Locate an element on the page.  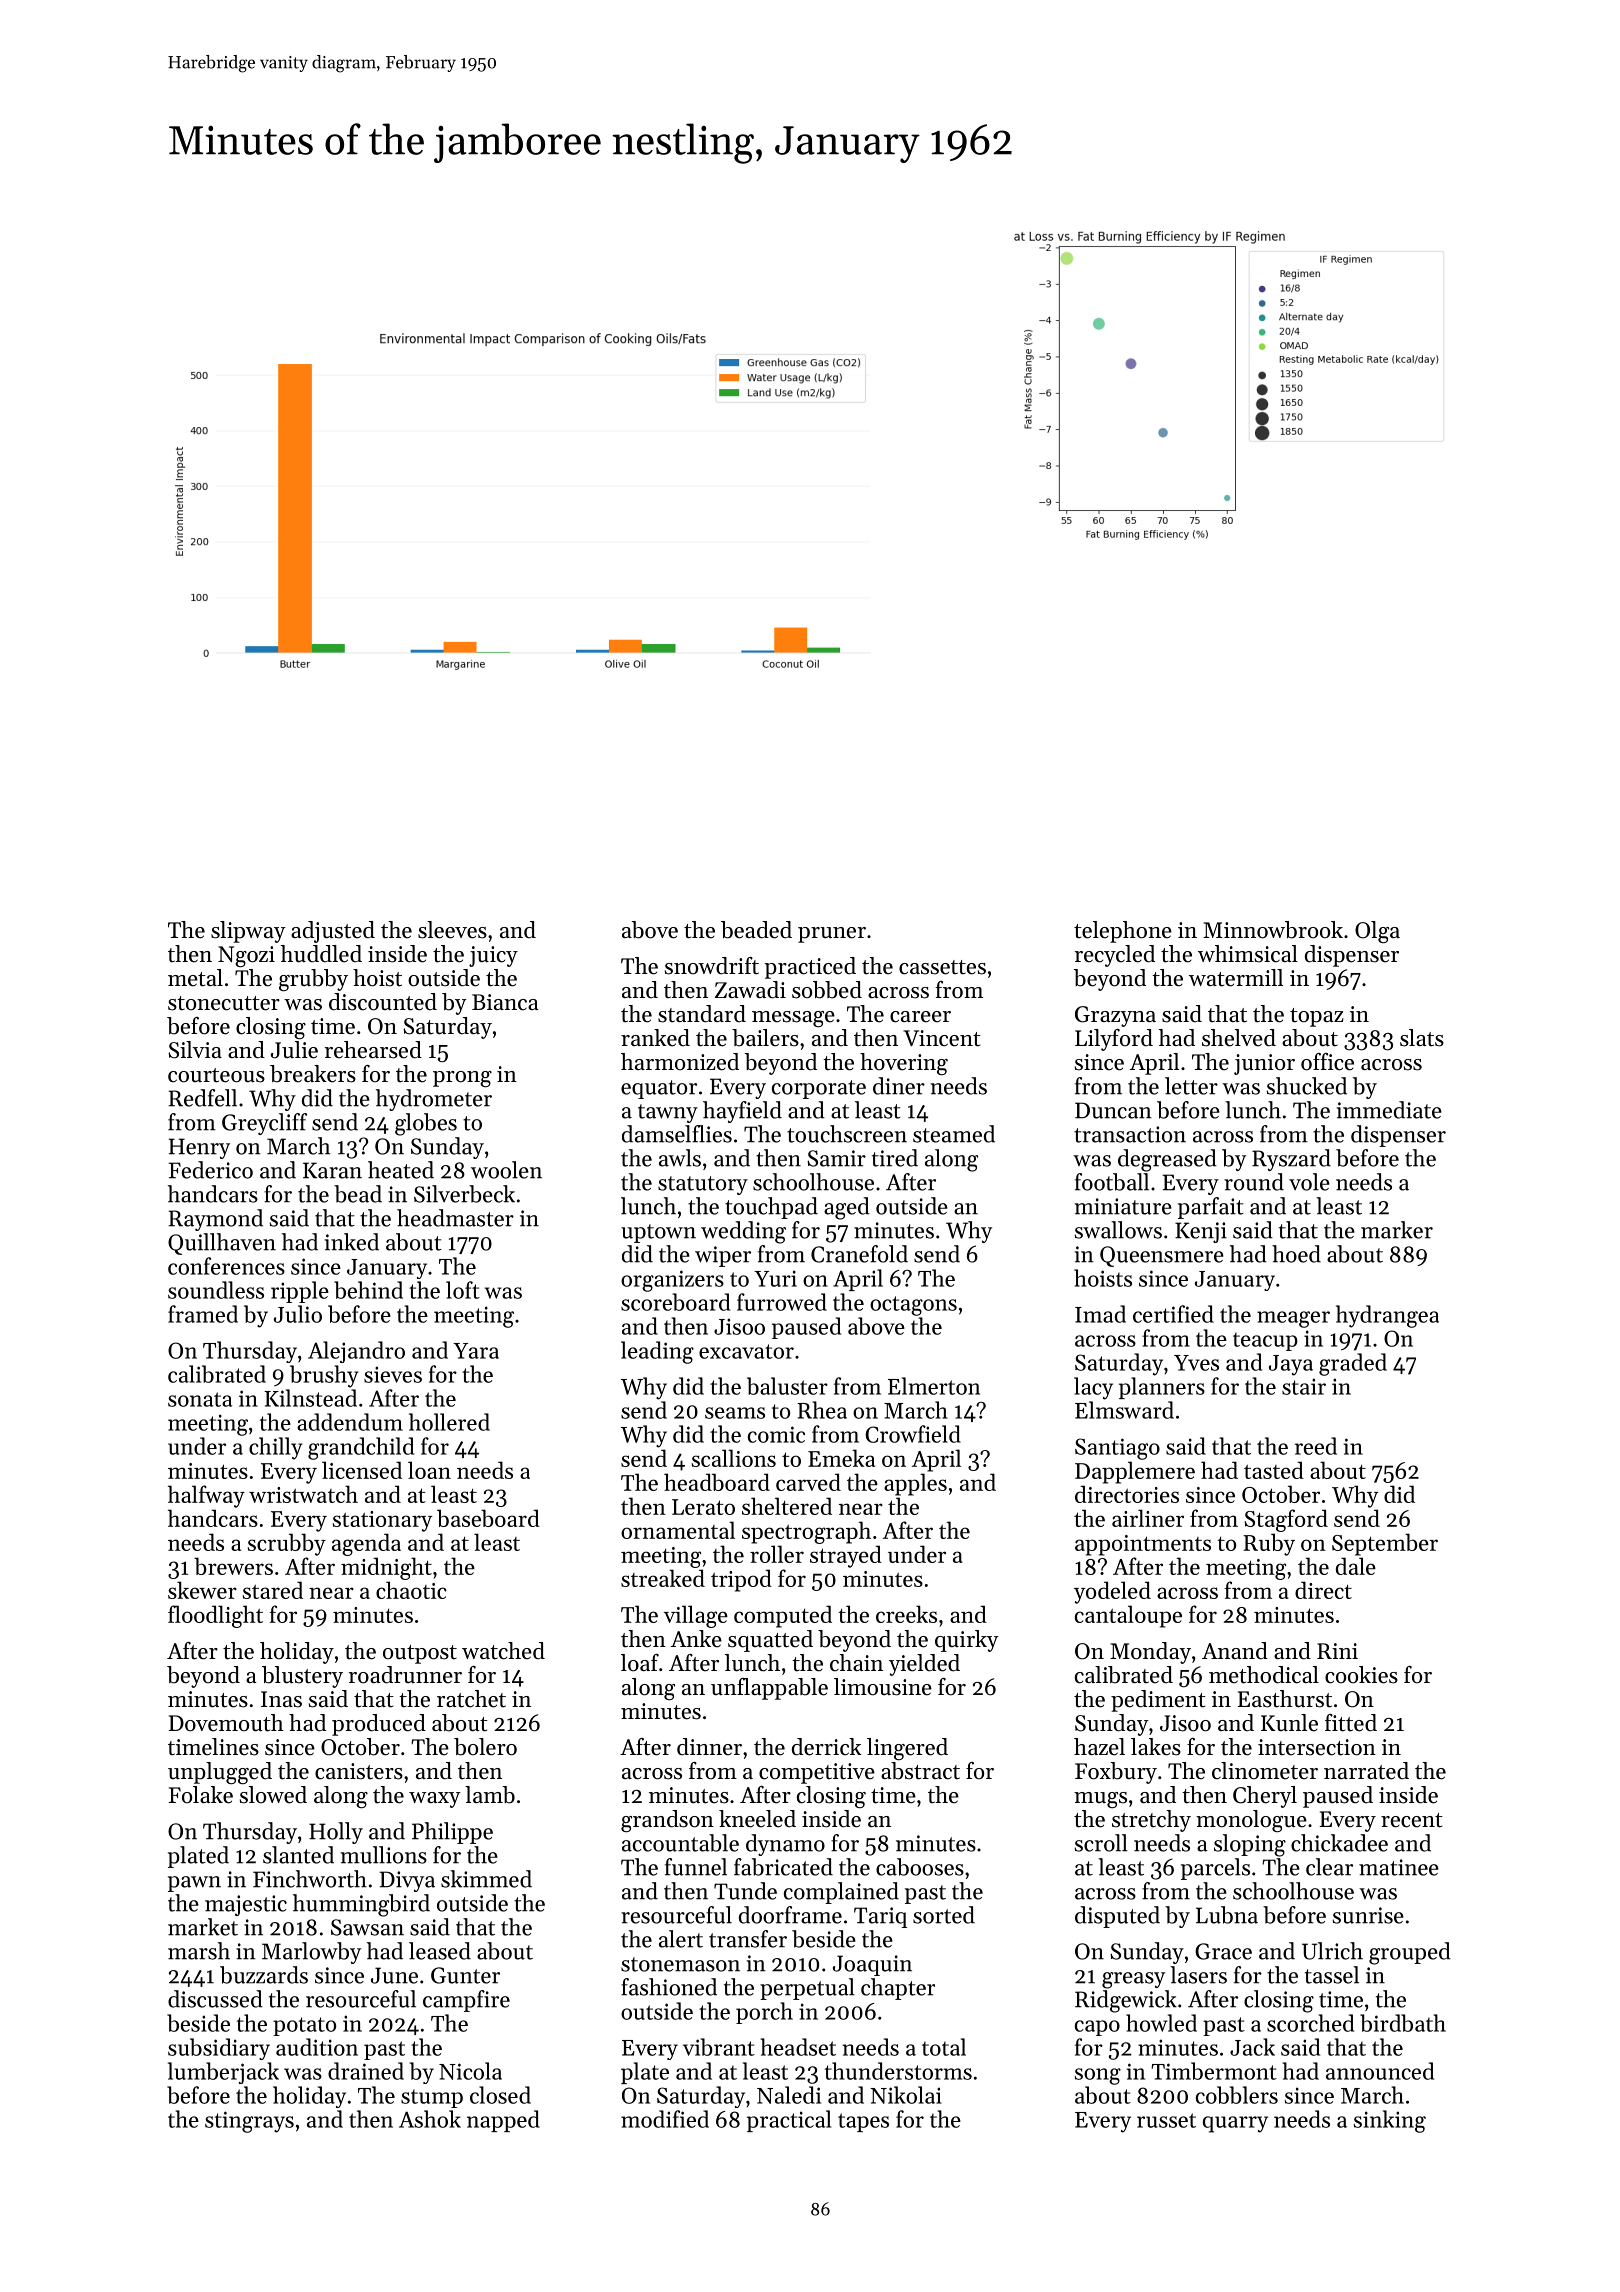
halfway is located at coordinates (206, 1496).
